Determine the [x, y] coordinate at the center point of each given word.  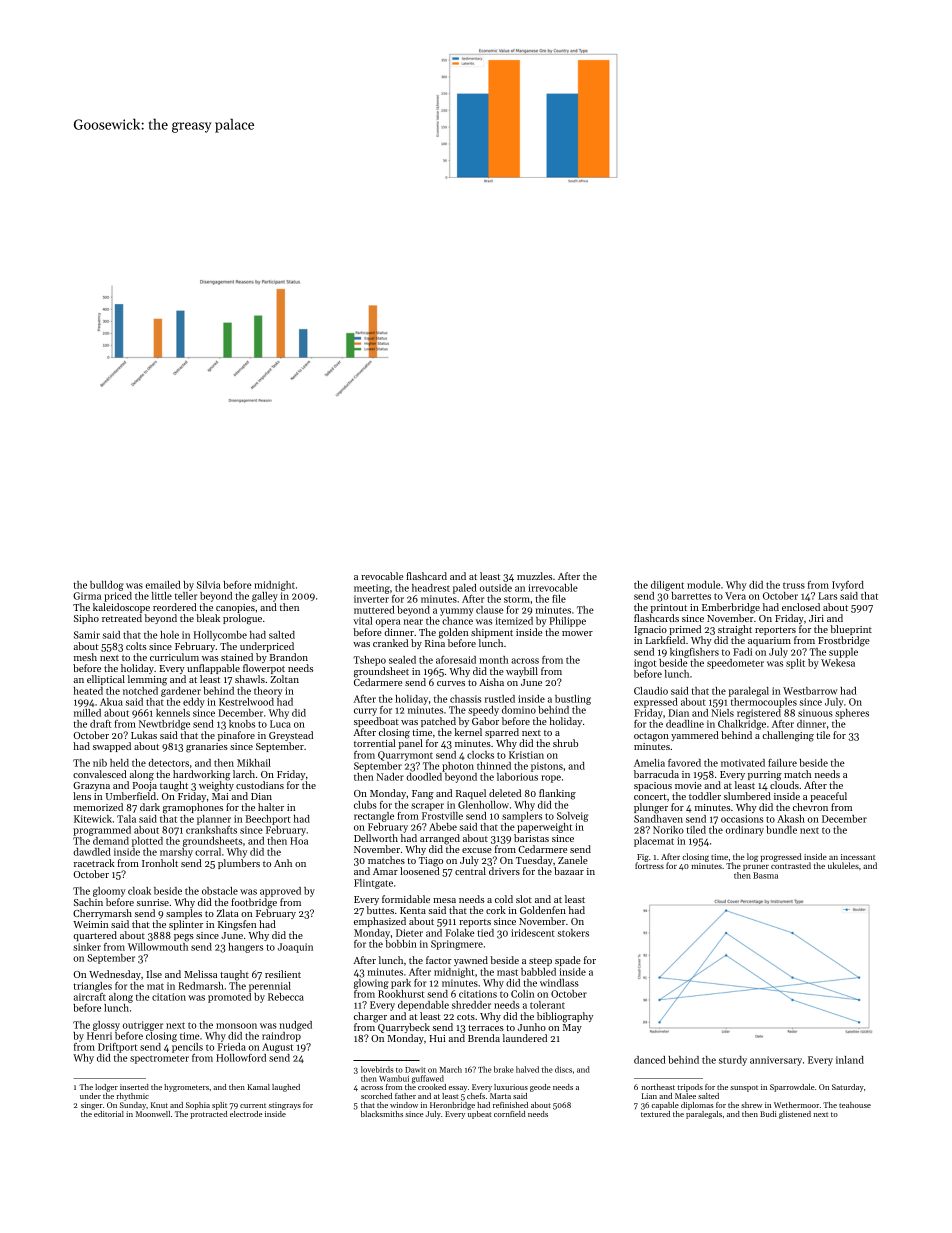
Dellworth [376, 838]
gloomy [109, 892]
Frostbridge [844, 641]
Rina [435, 643]
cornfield [510, 1114]
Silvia [209, 585]
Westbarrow [810, 691]
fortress [649, 865]
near [413, 622]
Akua [111, 702]
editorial [109, 1114]
